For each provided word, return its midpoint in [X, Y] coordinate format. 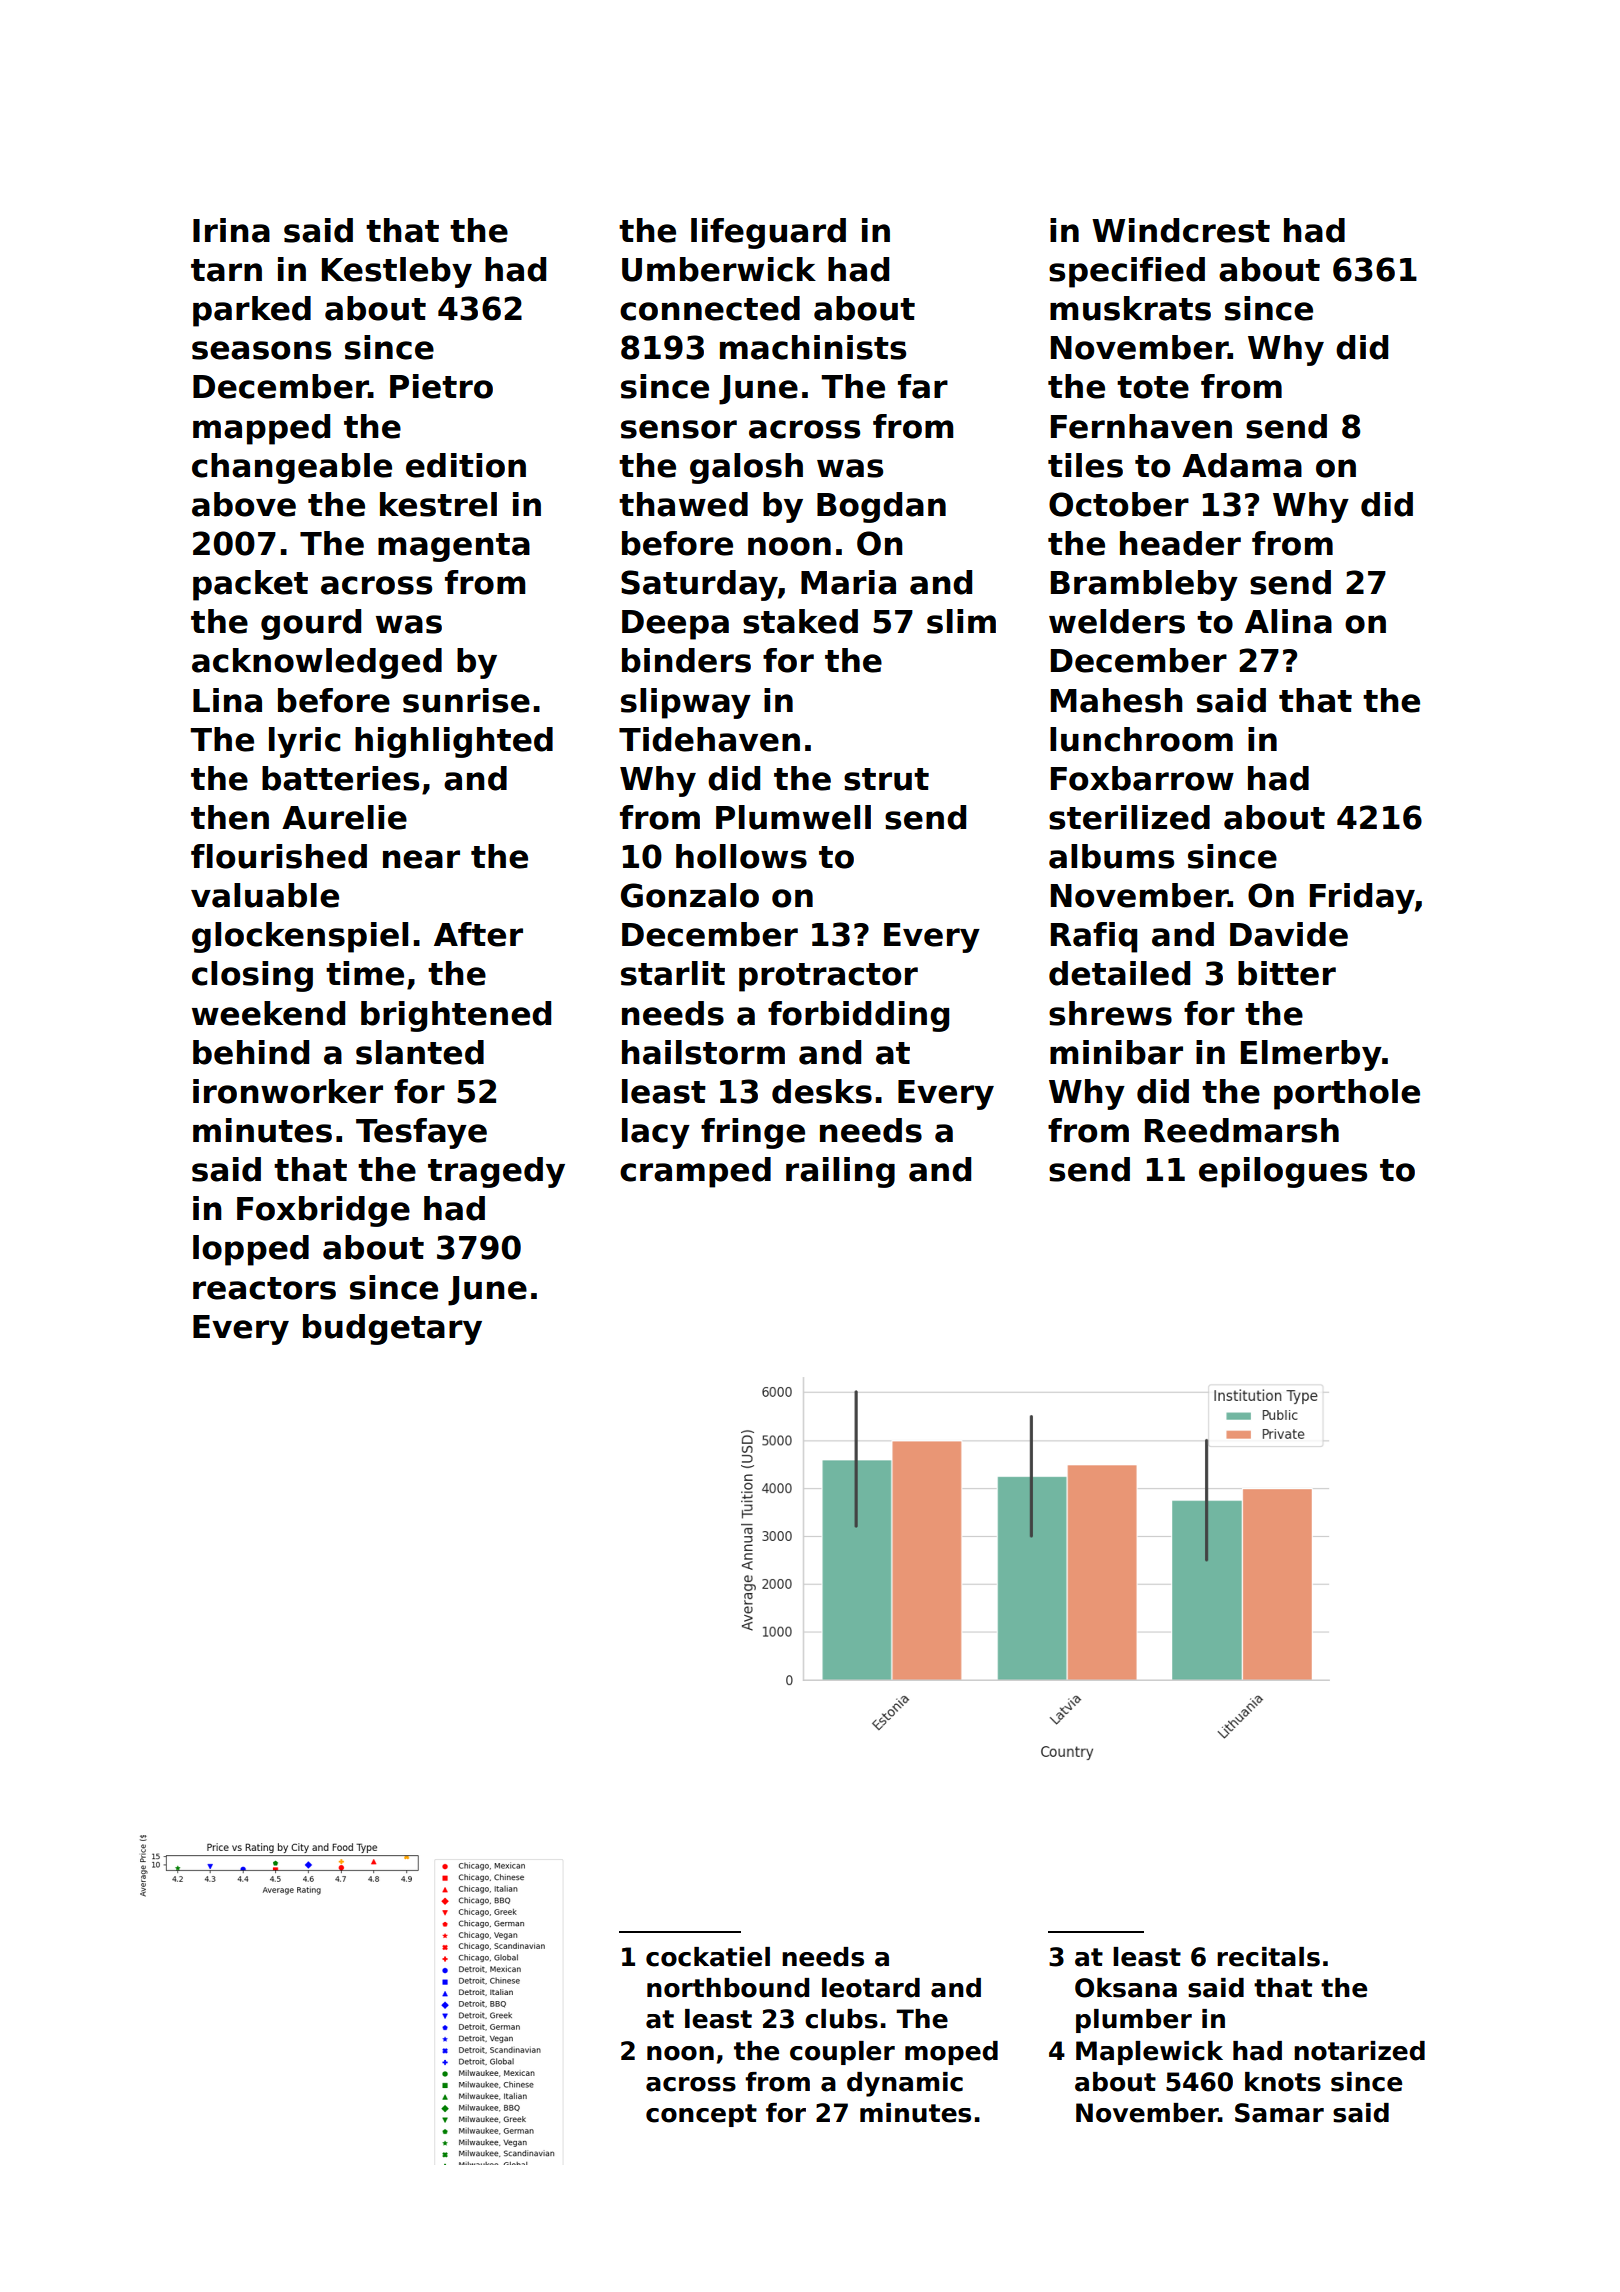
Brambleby [1144, 585]
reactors [264, 1288]
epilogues [1283, 1172]
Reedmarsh [1242, 1130]
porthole [1347, 1094]
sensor [679, 429]
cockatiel [708, 1957]
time [365, 973]
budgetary [392, 1329]
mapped [261, 429]
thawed [683, 504]
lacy [656, 1133]
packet [250, 585]
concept [701, 2115]
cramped [695, 1172]
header [1180, 543]
